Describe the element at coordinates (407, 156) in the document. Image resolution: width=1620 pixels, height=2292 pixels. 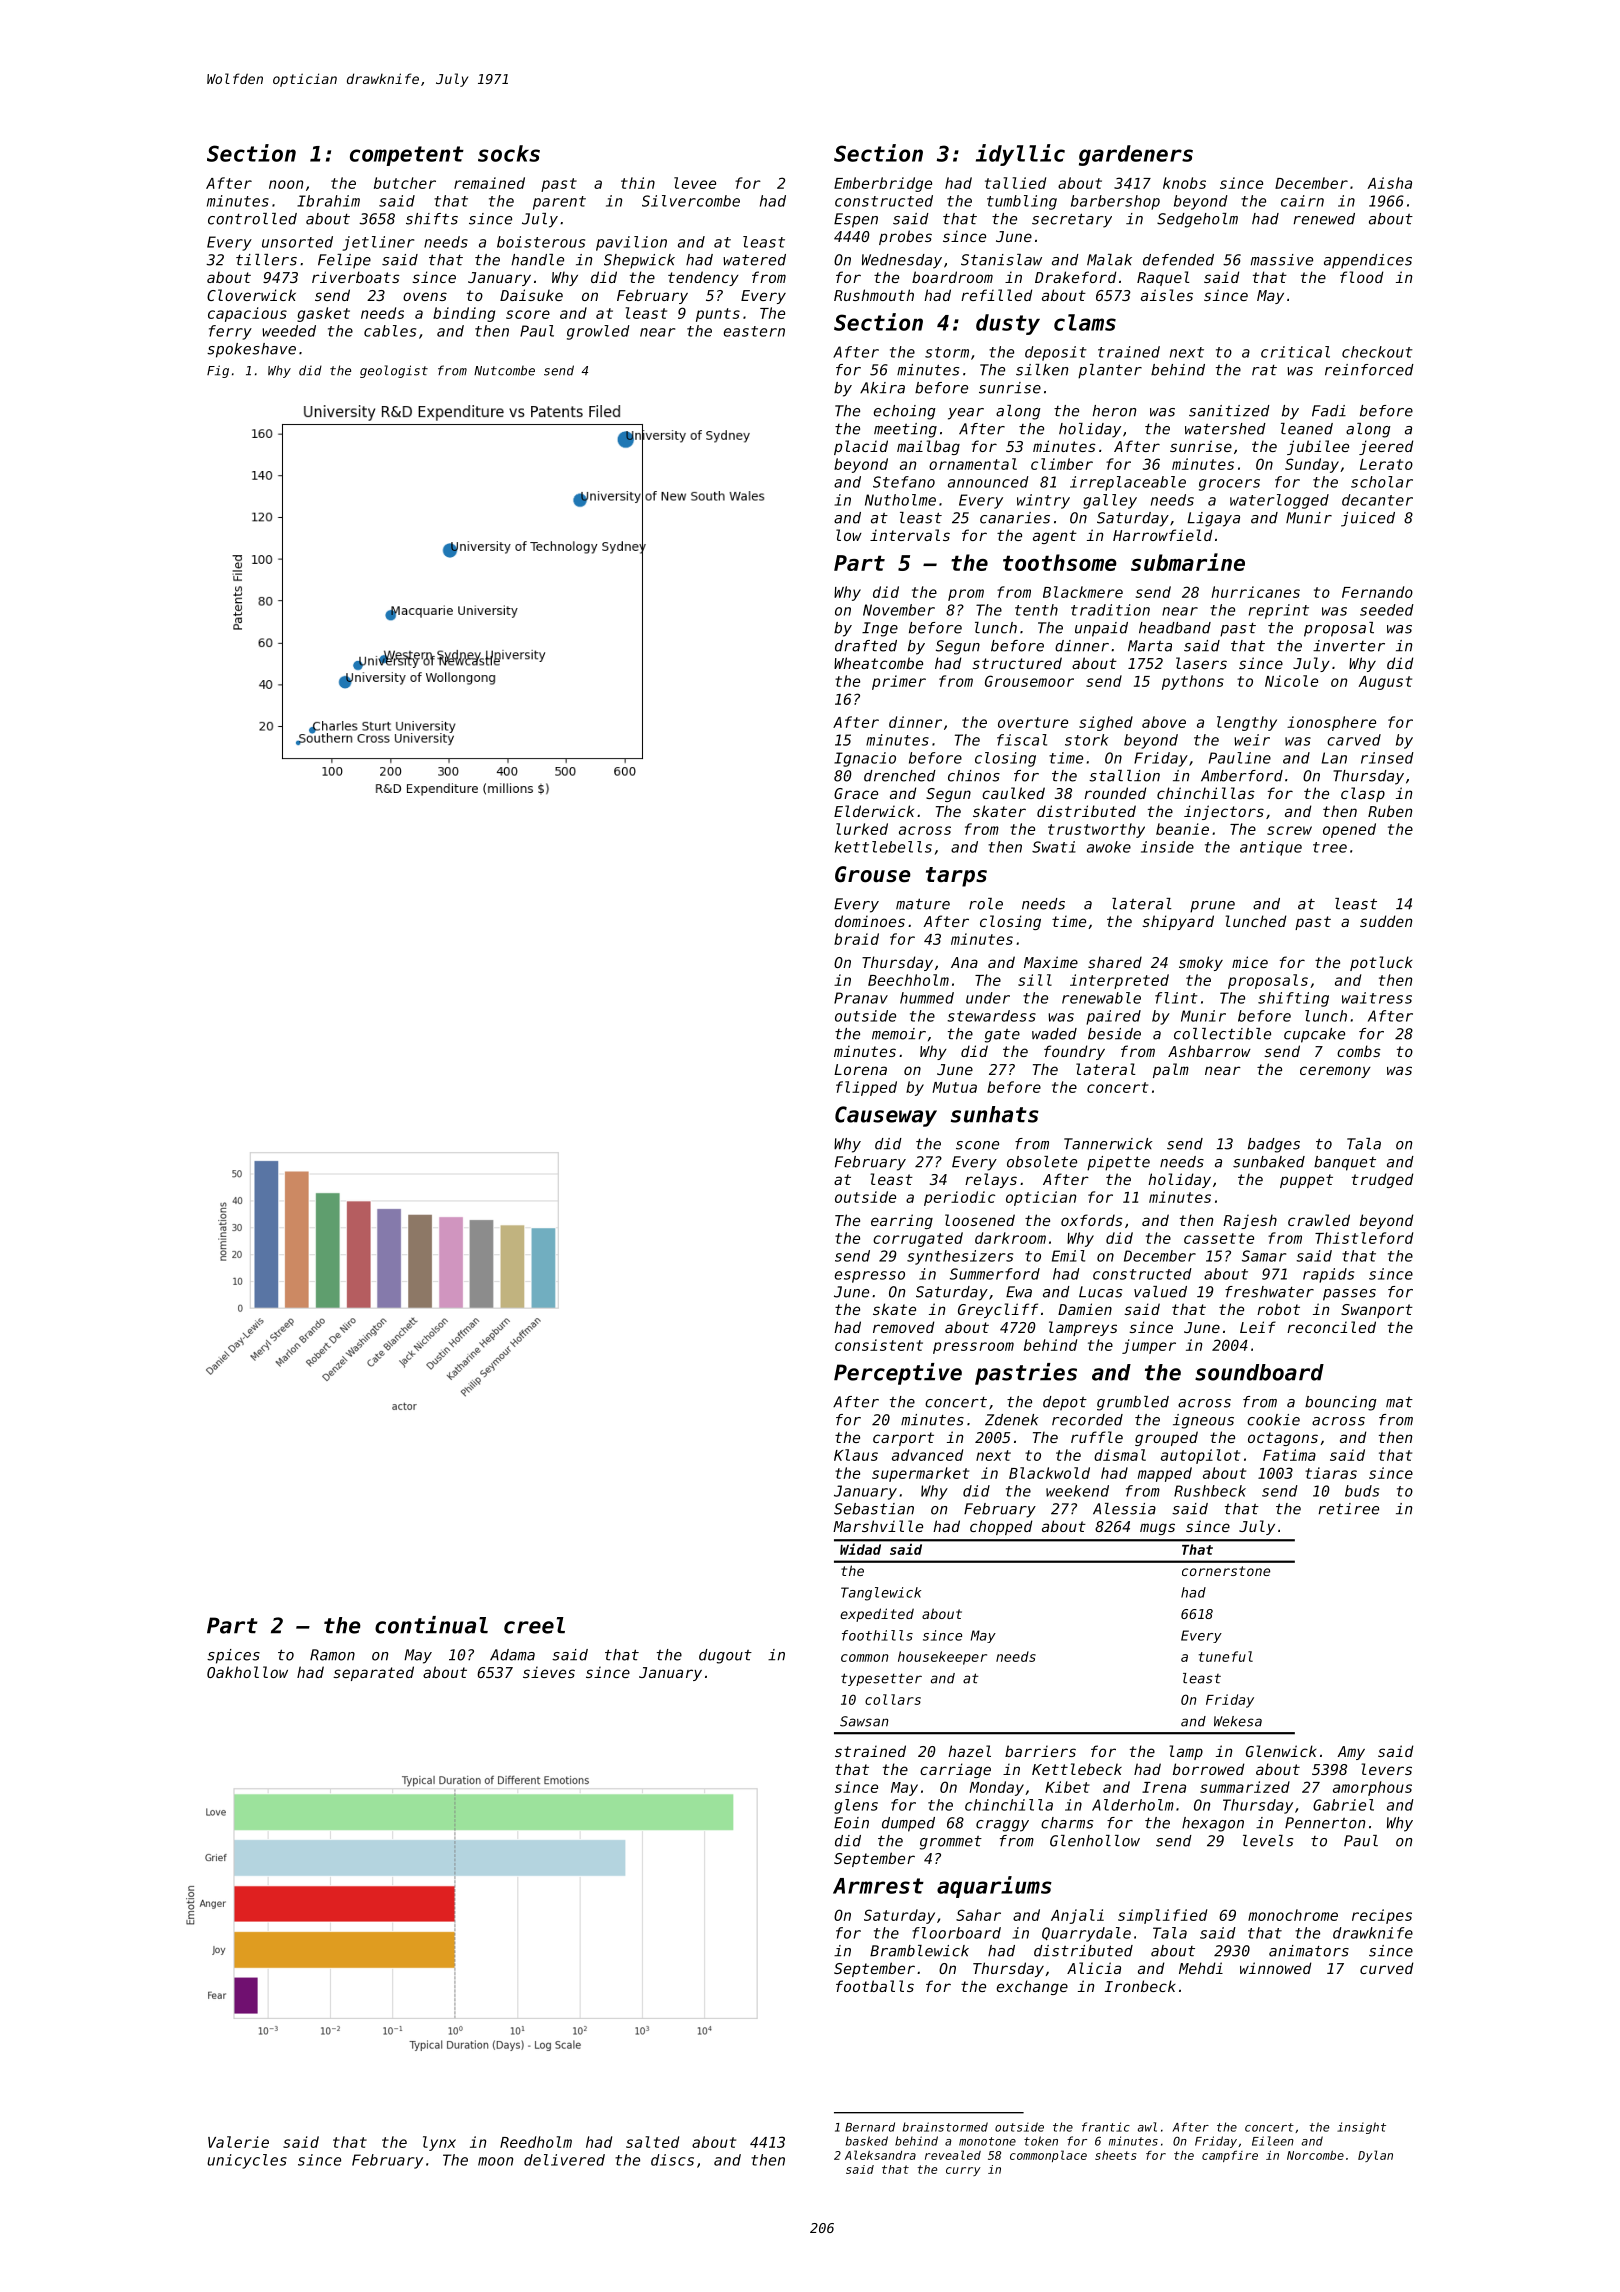
I see `competent` at that location.
